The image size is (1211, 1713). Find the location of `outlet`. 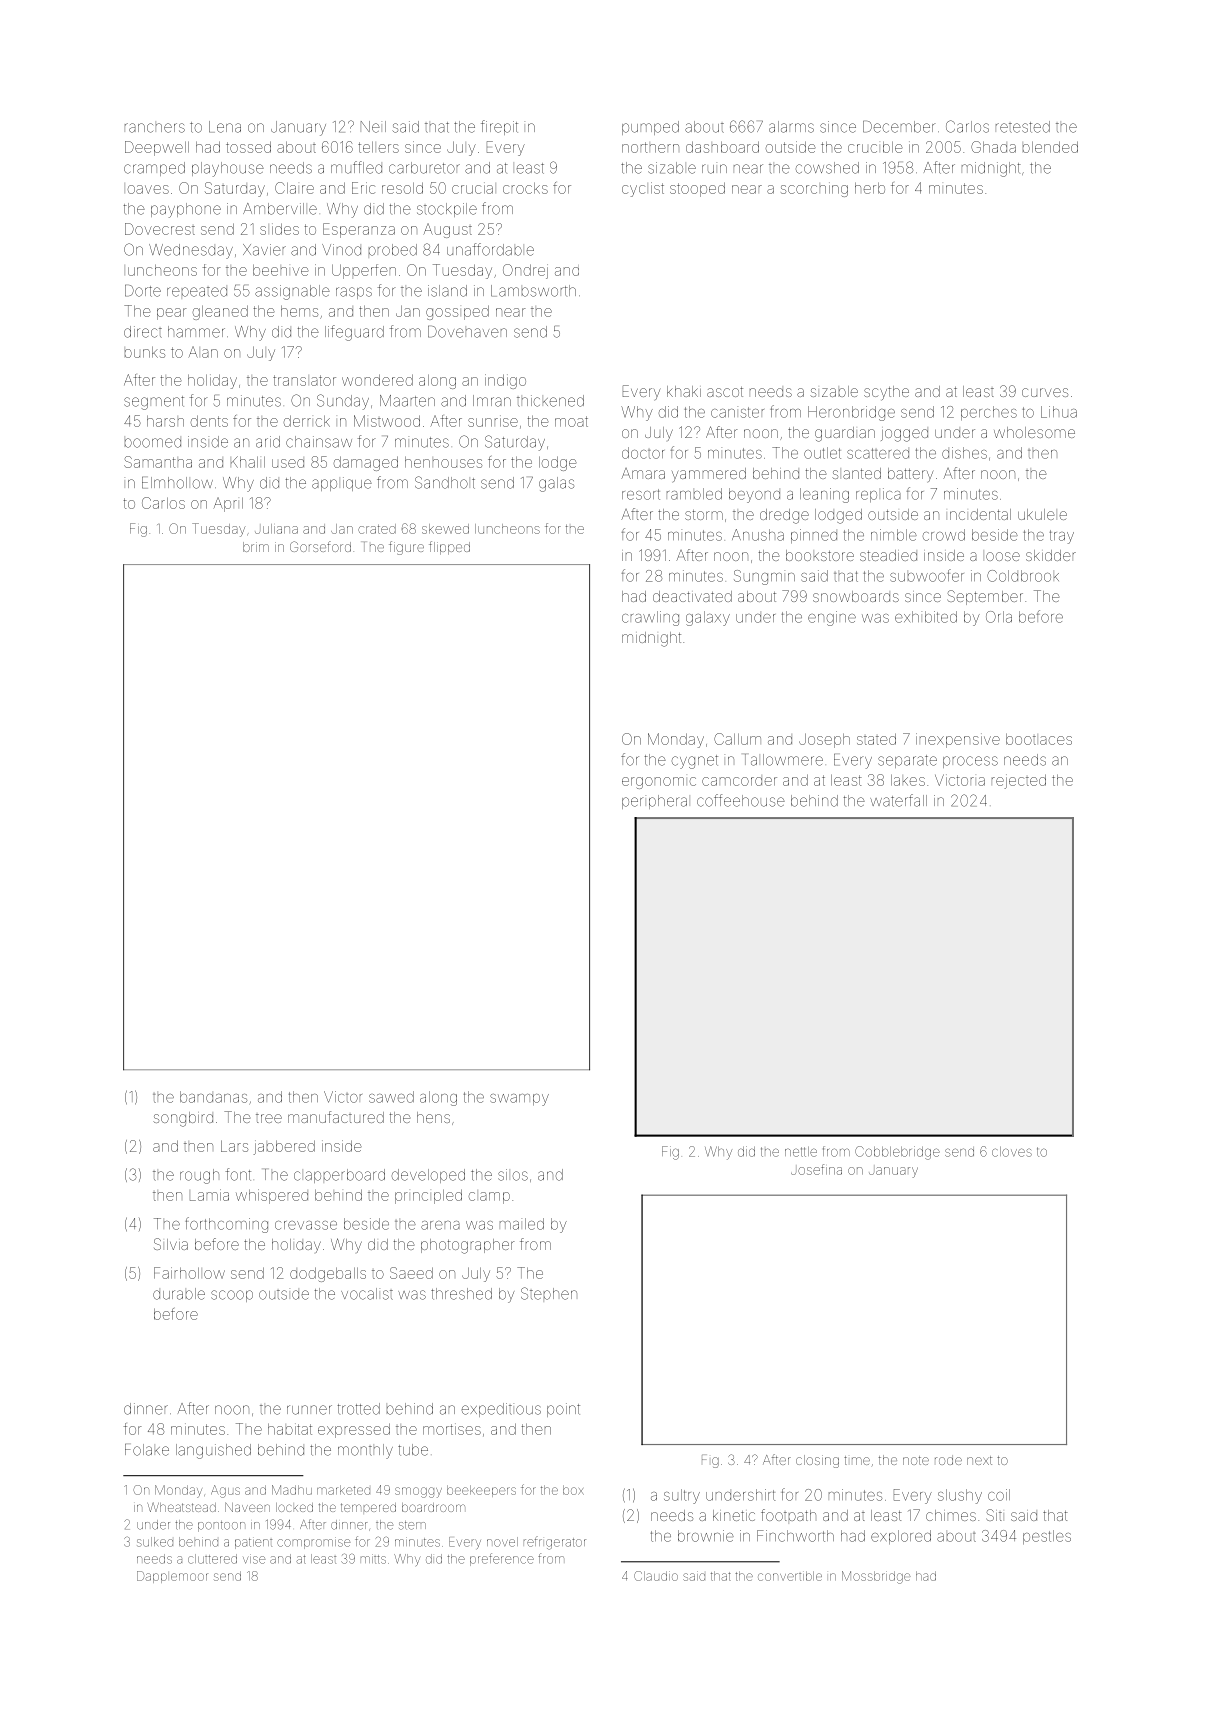

outlet is located at coordinates (822, 453).
